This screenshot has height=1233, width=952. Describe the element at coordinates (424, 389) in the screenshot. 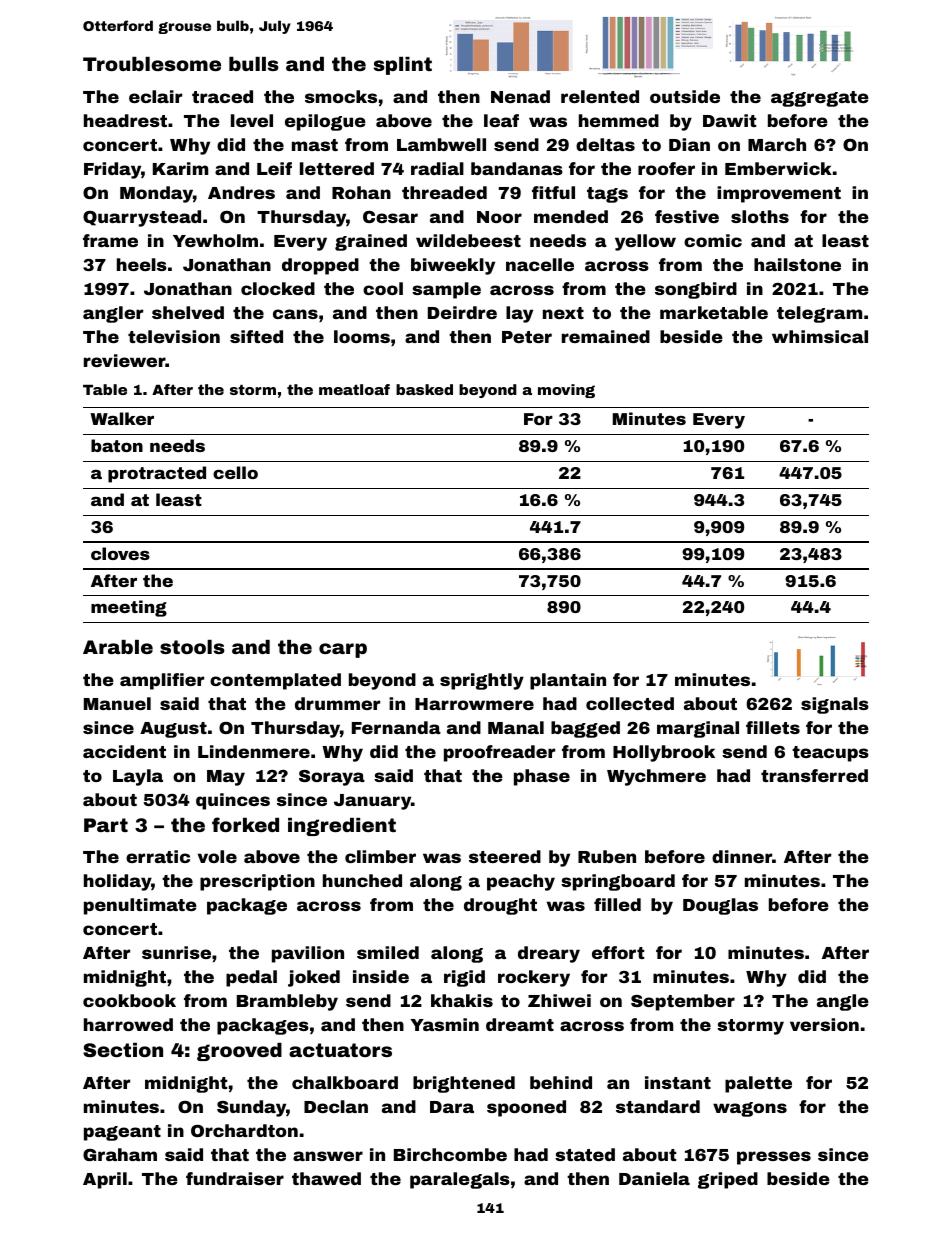

I see `basked` at that location.
